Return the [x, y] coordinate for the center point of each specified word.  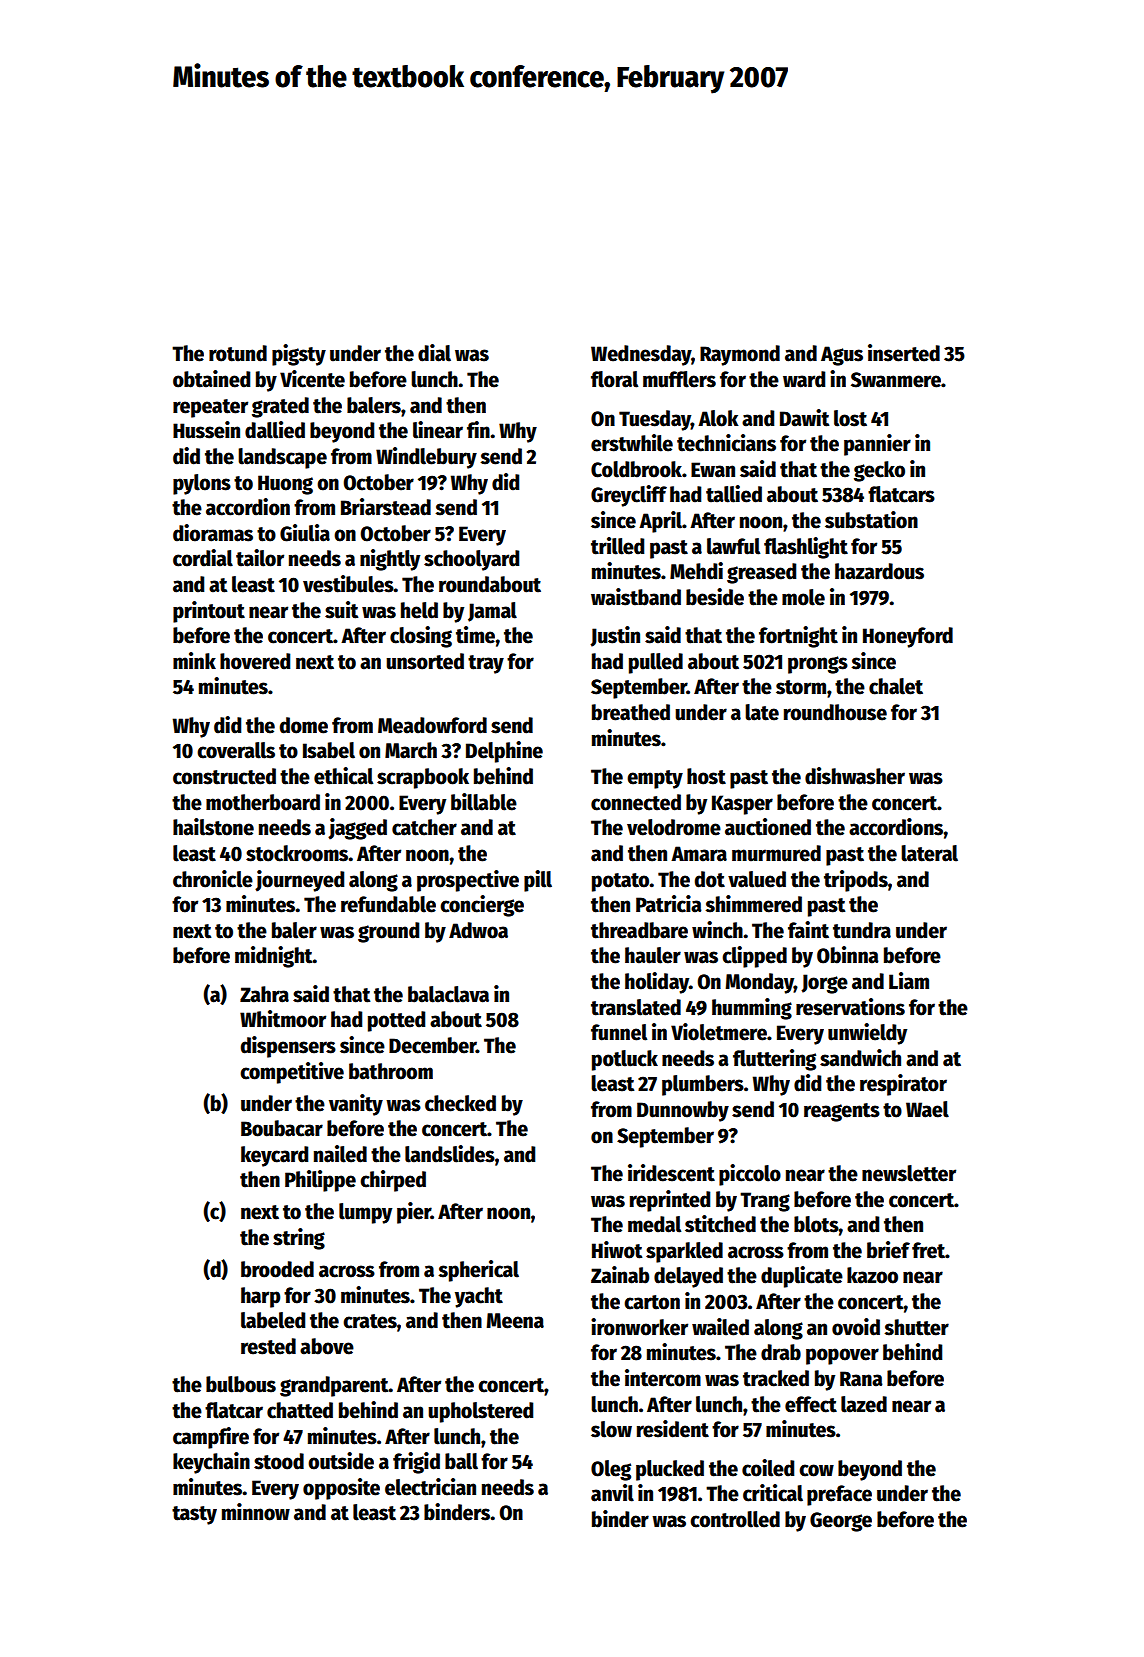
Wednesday [641, 355]
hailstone [213, 827]
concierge [482, 906]
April [660, 522]
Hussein [206, 430]
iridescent [671, 1173]
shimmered [753, 904]
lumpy [365, 1213]
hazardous [879, 571]
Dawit [804, 418]
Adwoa [478, 930]
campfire [211, 1438]
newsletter [909, 1173]
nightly [390, 560]
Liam [909, 981]
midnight [274, 957]
